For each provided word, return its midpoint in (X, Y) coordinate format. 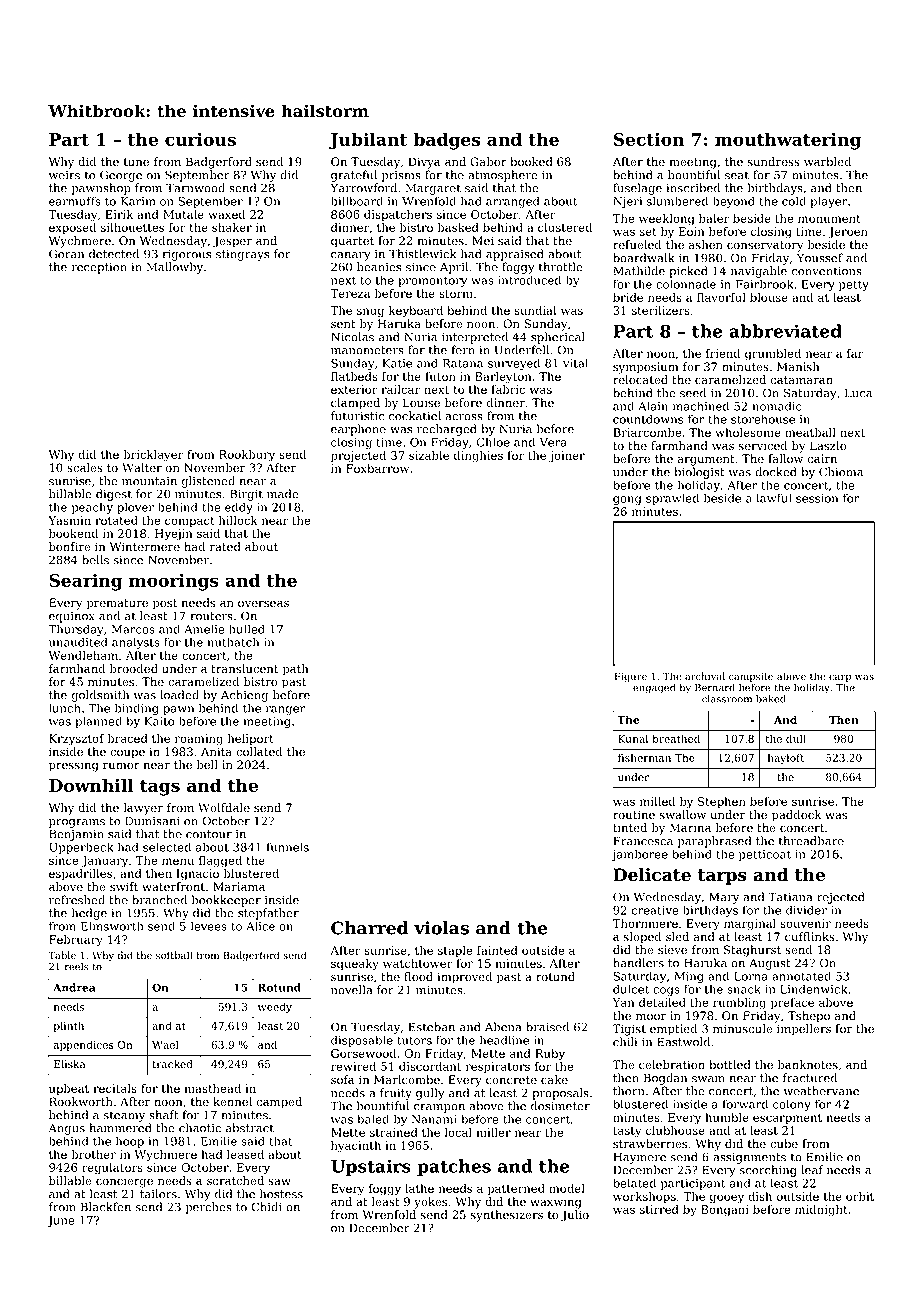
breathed (676, 738)
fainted (497, 950)
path (295, 670)
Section (649, 139)
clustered (565, 227)
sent (343, 324)
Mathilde (639, 271)
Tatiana (790, 897)
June (60, 1221)
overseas (263, 604)
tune (136, 162)
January (104, 862)
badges (447, 141)
